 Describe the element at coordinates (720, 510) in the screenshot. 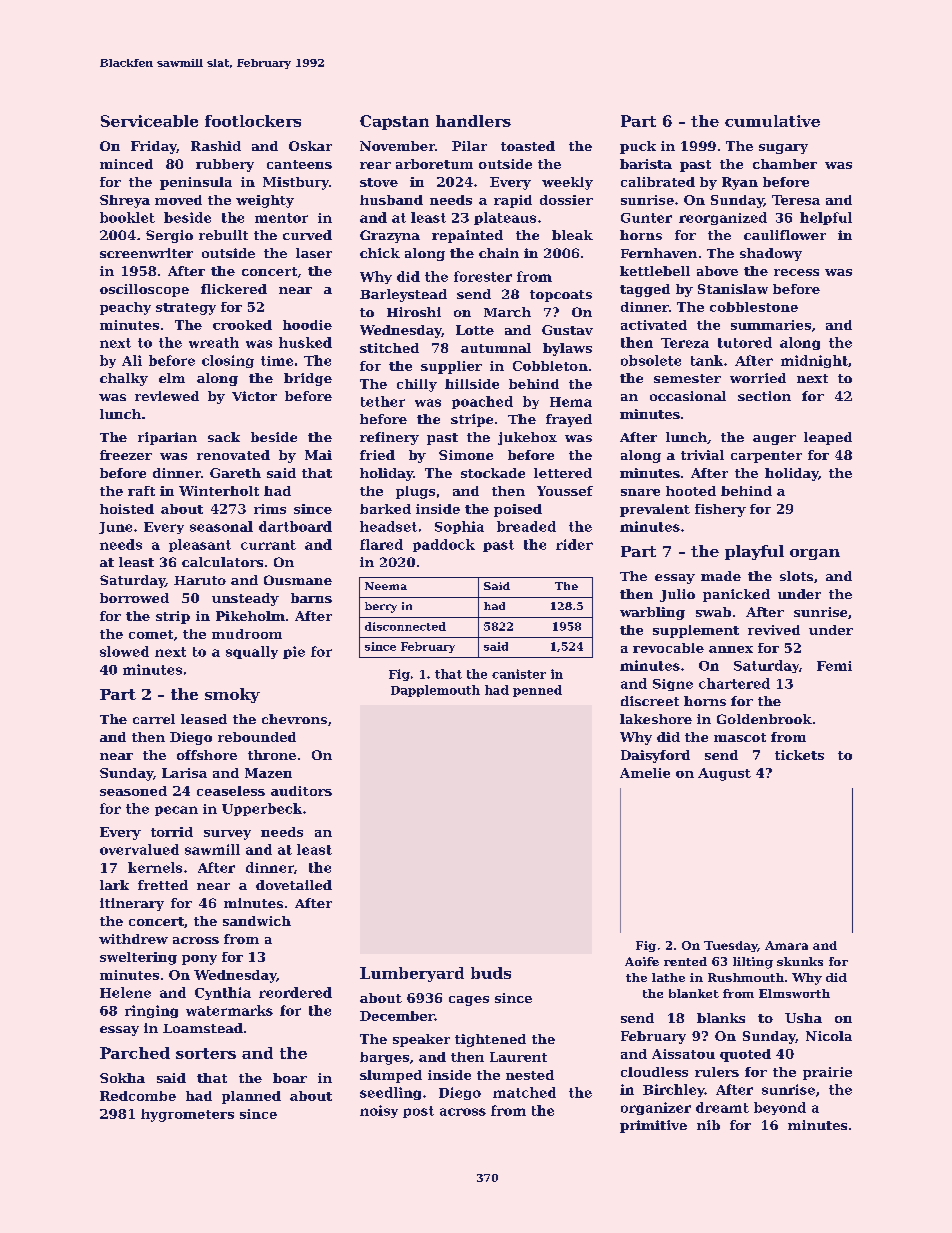

I see `fishery` at that location.
